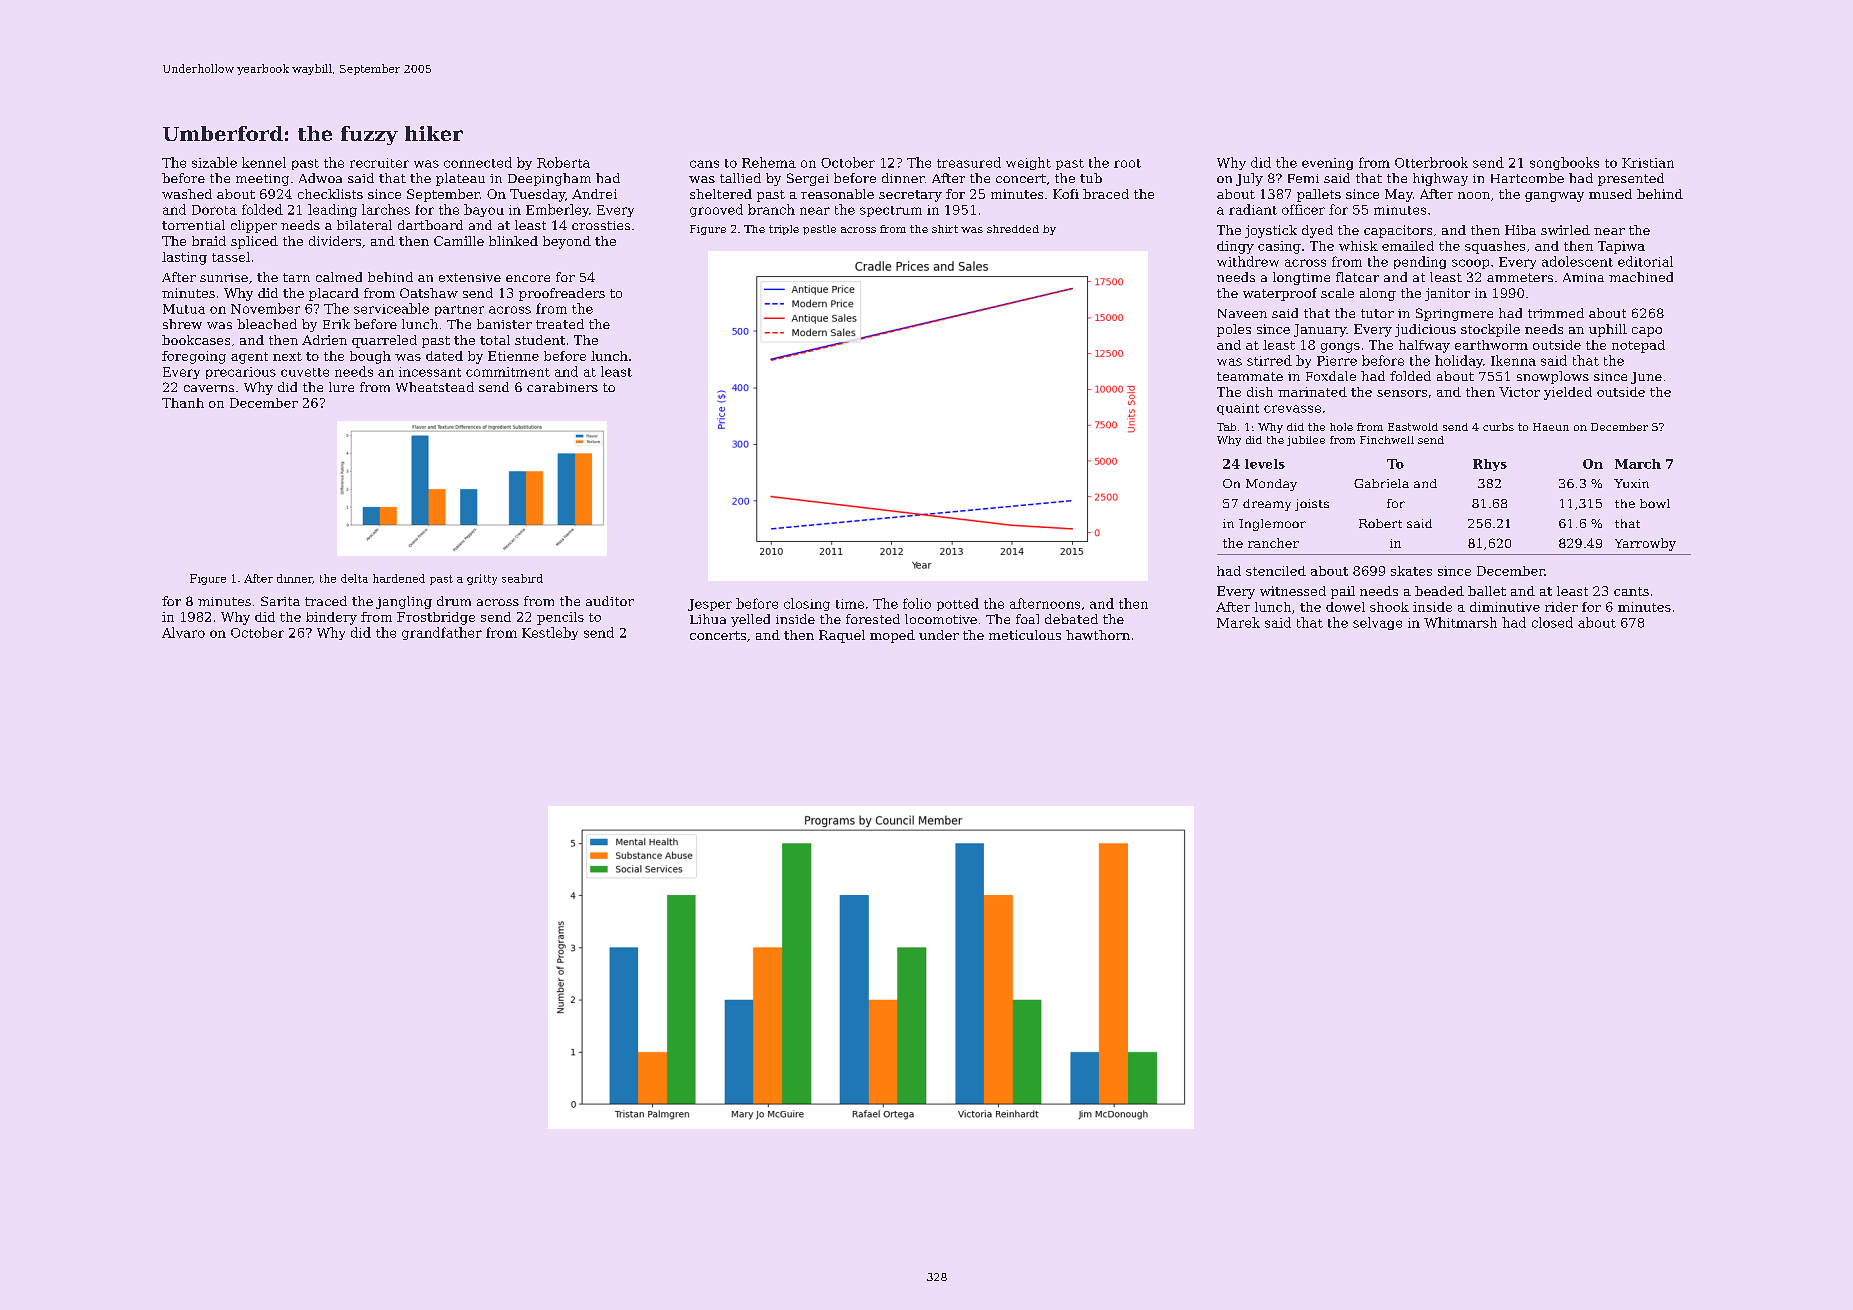 The height and width of the screenshot is (1310, 1853). Describe the element at coordinates (442, 633) in the screenshot. I see `grandfather` at that location.
